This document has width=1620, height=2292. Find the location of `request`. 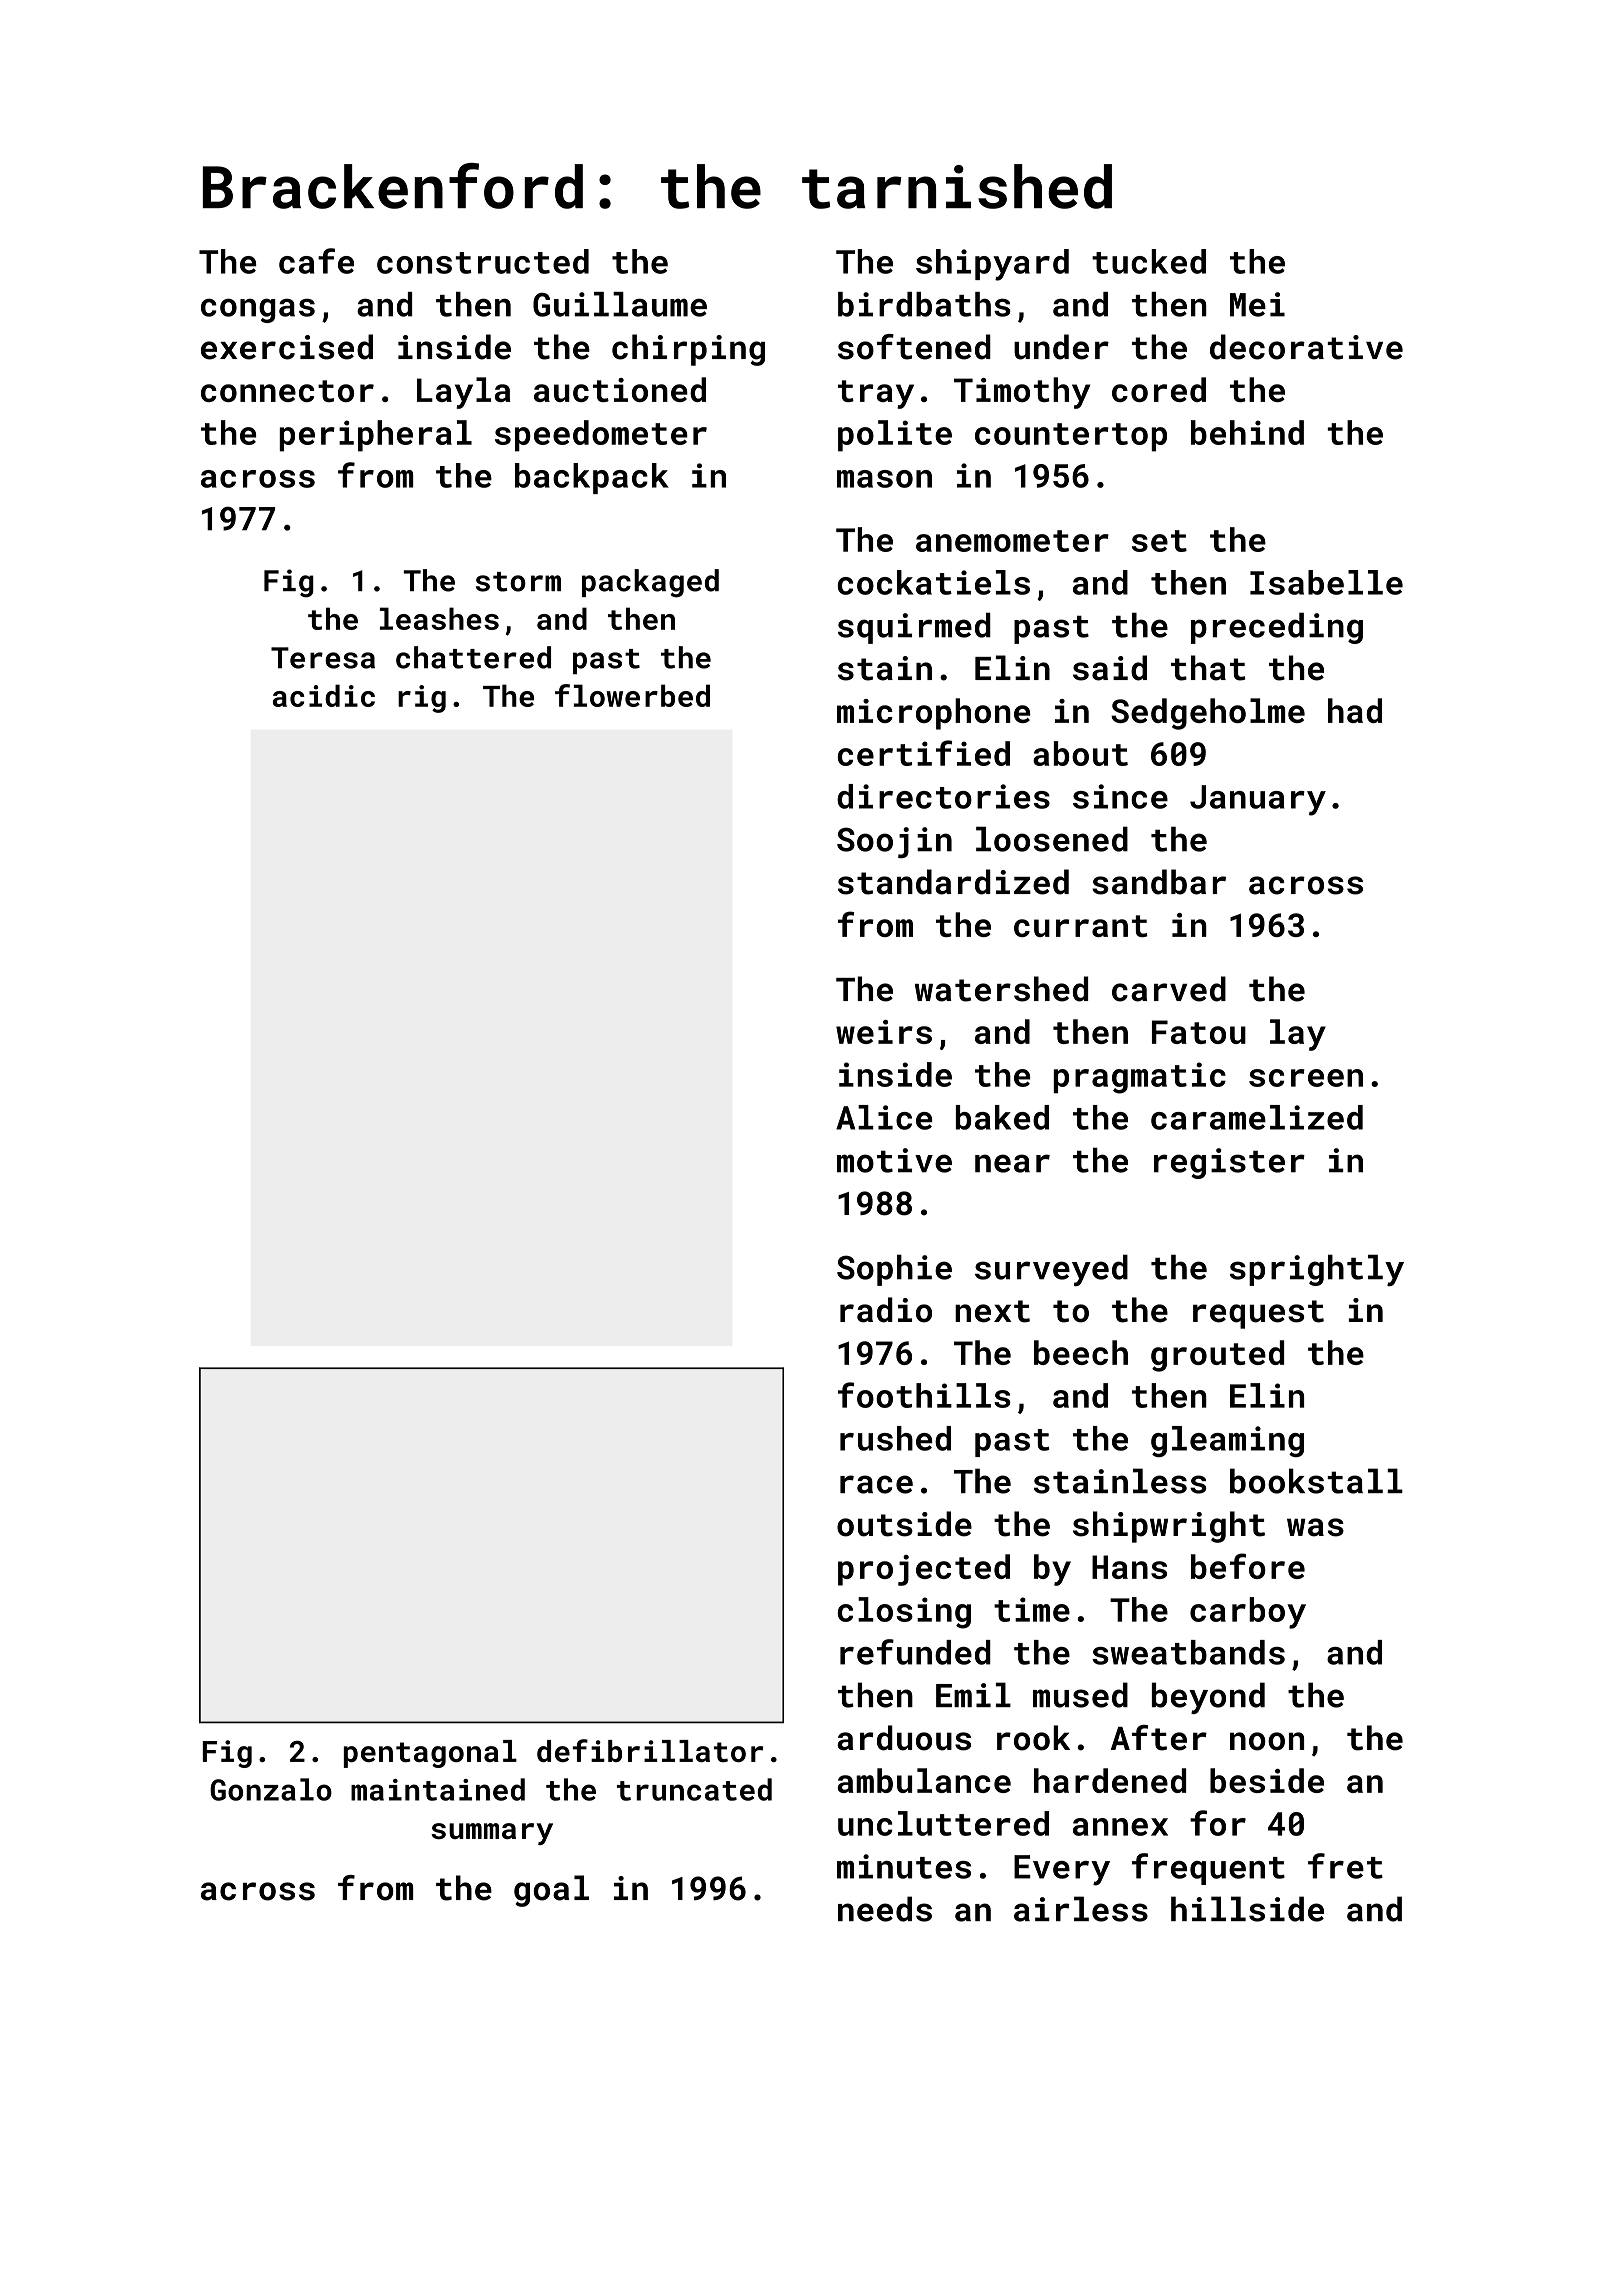

request is located at coordinates (1258, 1314).
